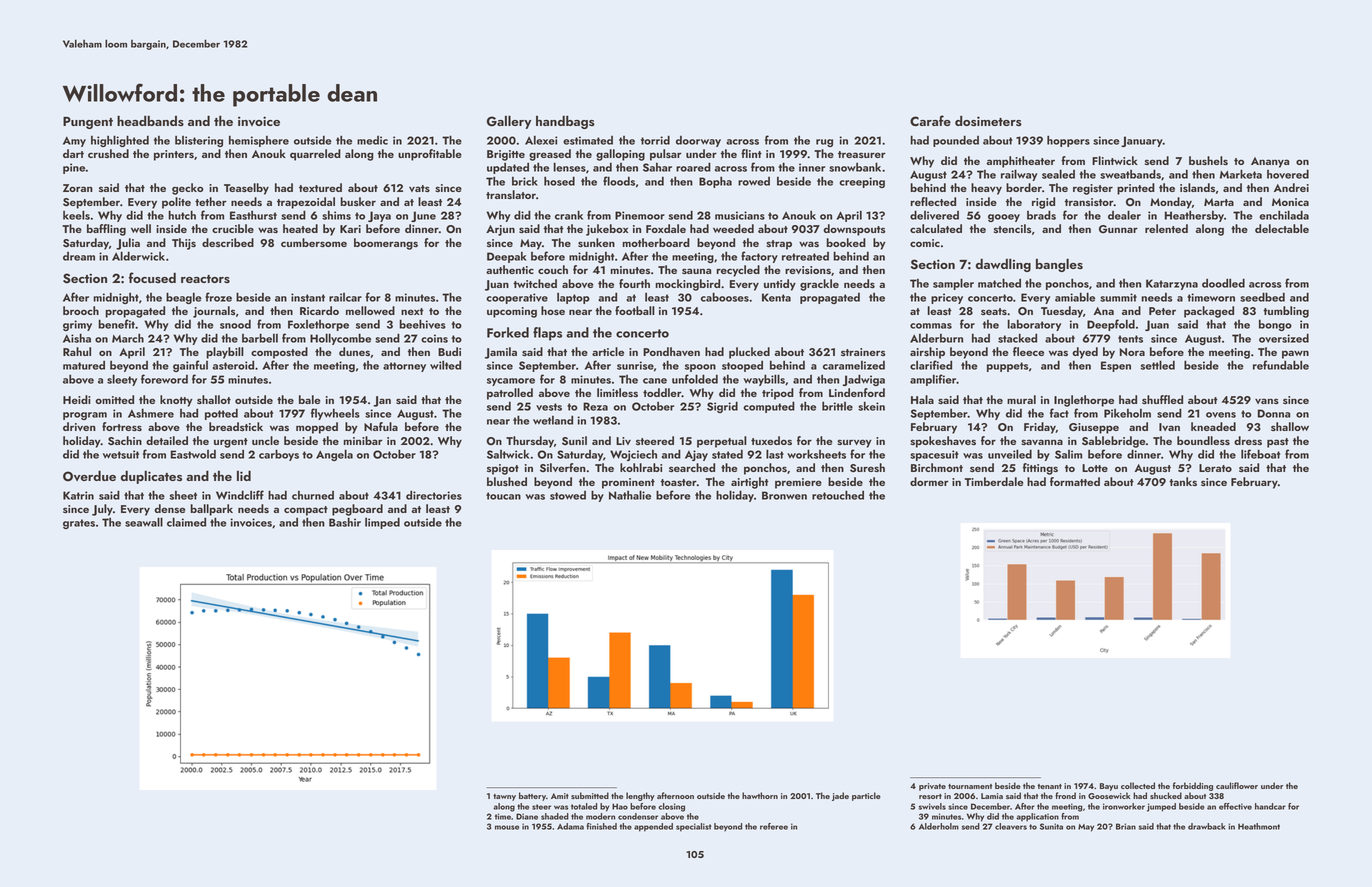 The image size is (1372, 887). What do you see at coordinates (607, 230) in the page?
I see `jukebox` at bounding box center [607, 230].
